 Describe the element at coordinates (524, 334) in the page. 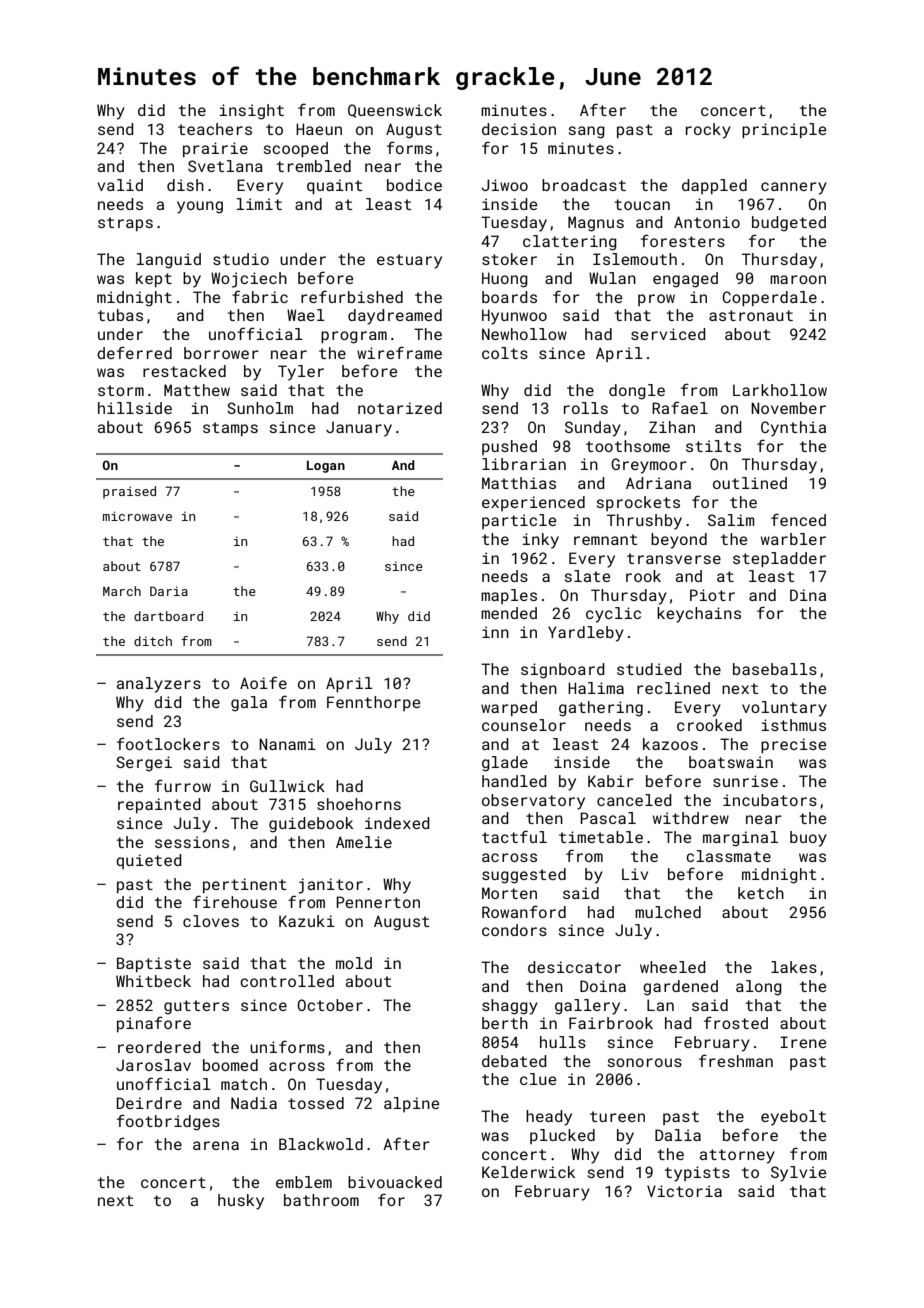

I see `Newhollow` at that location.
